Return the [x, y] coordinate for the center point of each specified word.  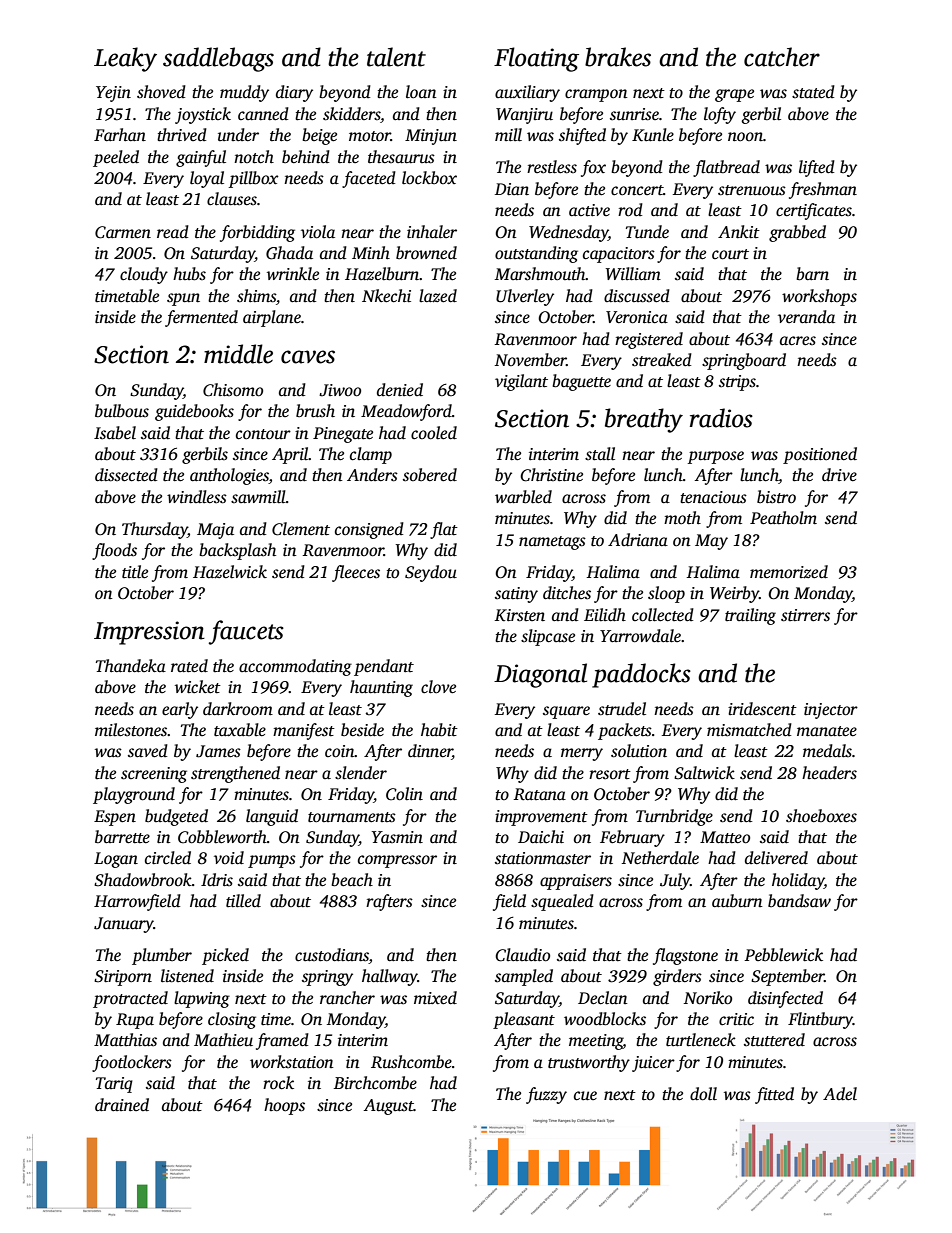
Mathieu [223, 1040]
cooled [434, 433]
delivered [776, 858]
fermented [201, 318]
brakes [618, 57]
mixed [435, 998]
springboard [744, 361]
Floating [536, 59]
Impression [149, 633]
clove [438, 687]
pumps [272, 861]
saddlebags [218, 59]
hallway [390, 977]
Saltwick [704, 773]
